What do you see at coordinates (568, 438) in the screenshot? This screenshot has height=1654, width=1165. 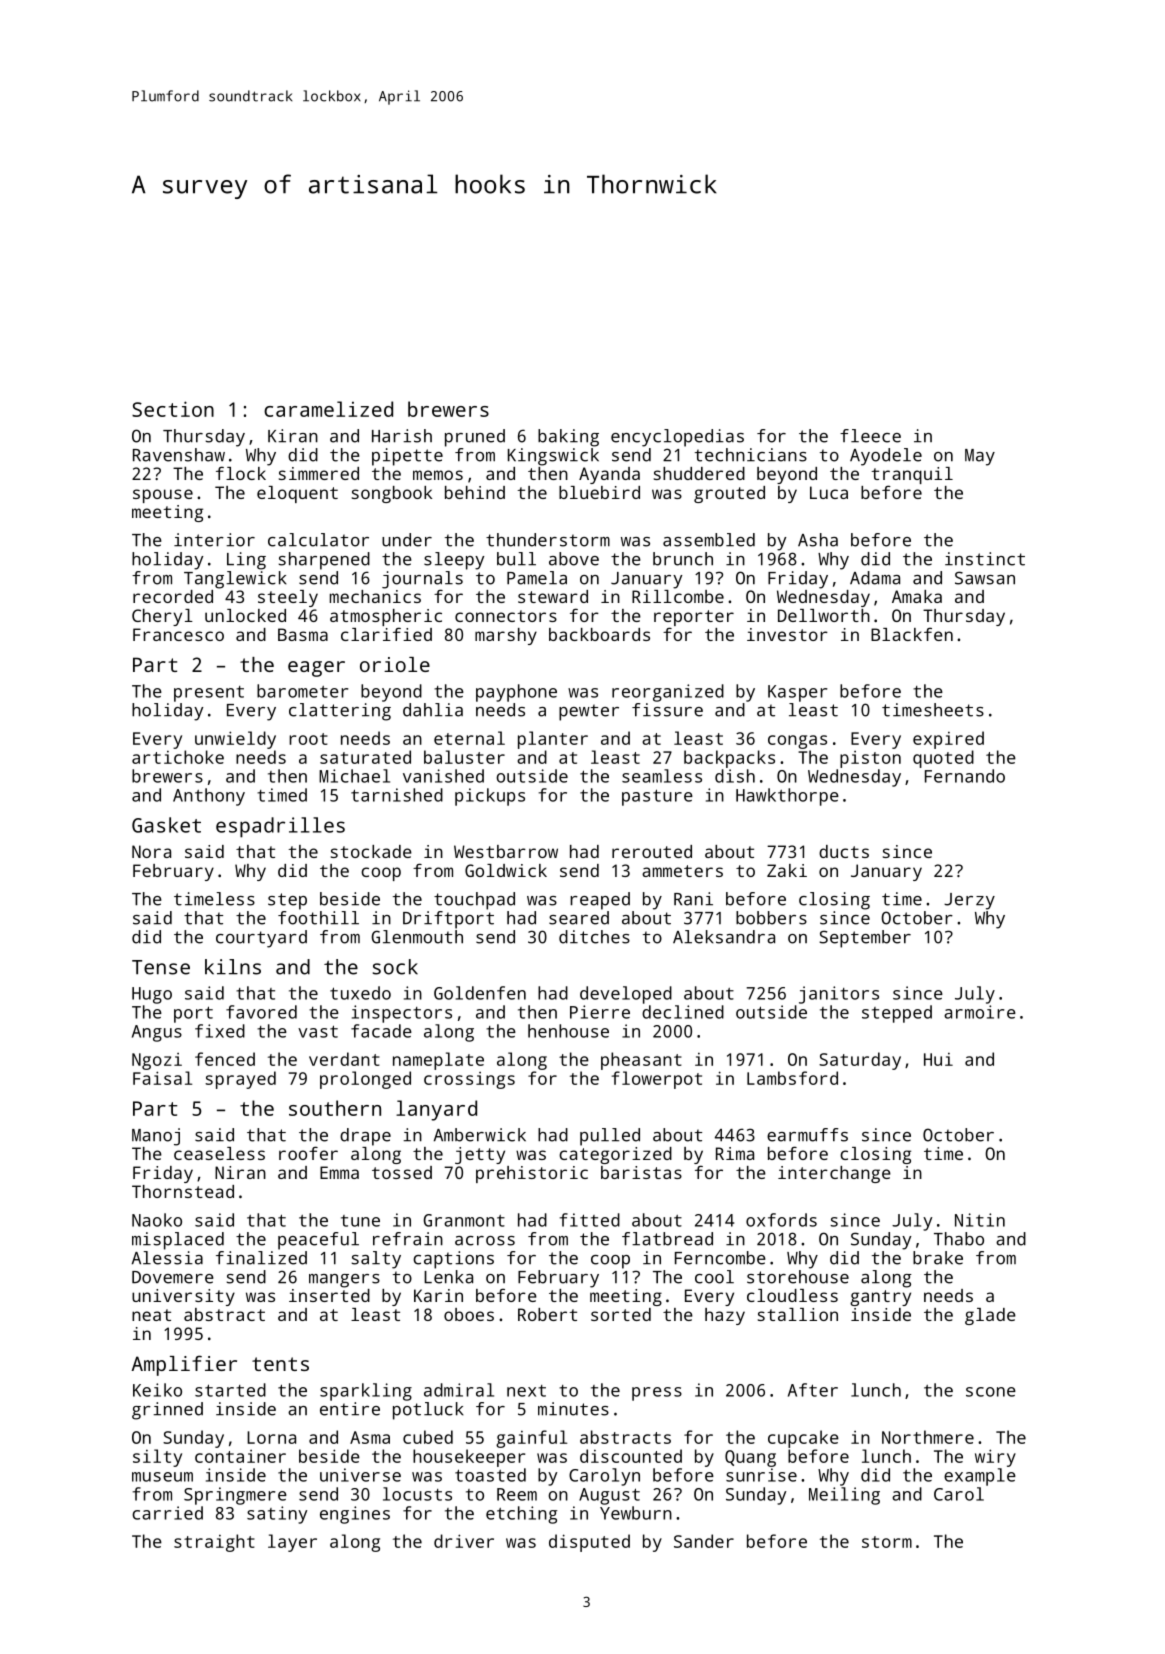 I see `baking` at bounding box center [568, 438].
